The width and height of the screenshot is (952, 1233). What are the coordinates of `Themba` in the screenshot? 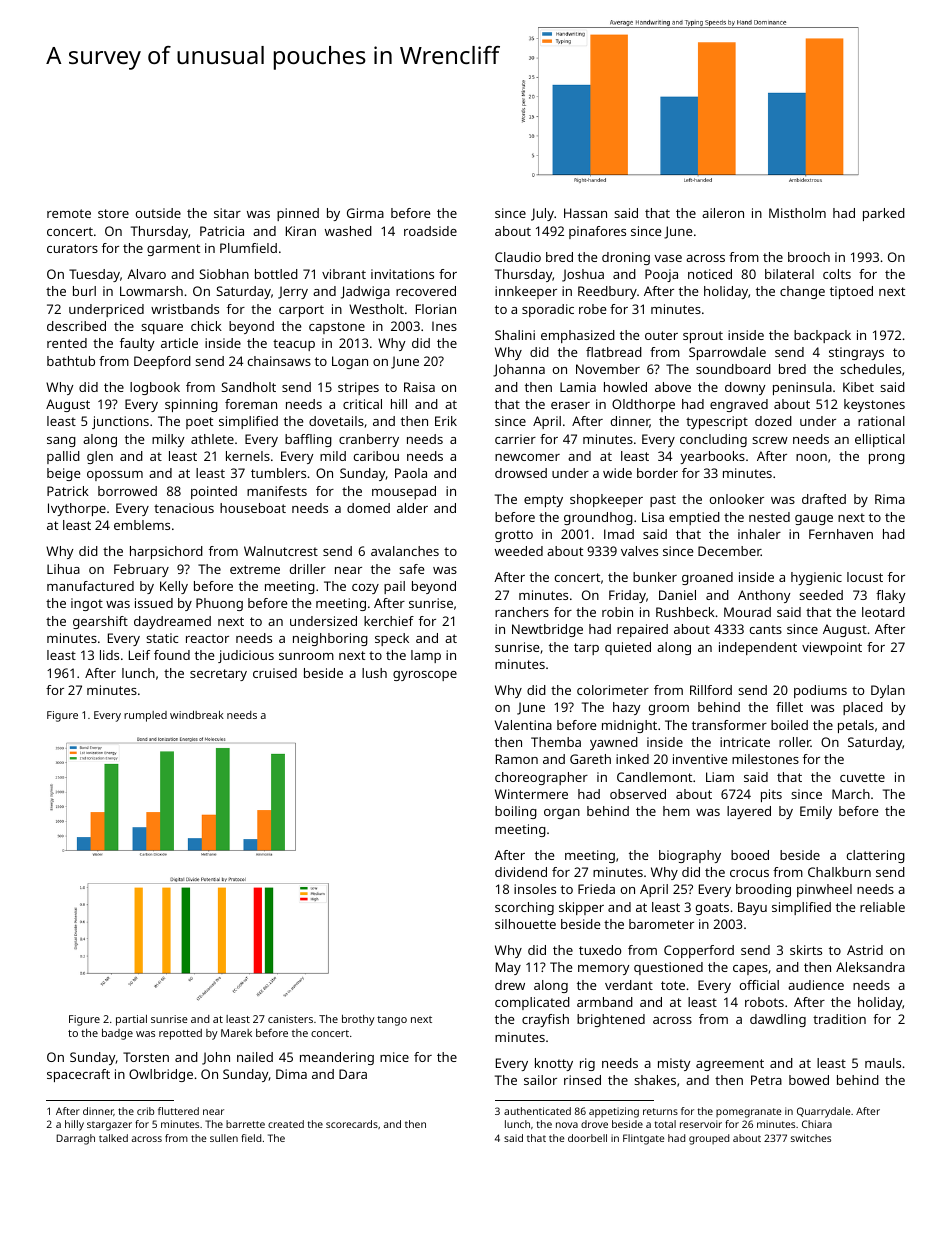 It's located at (556, 742).
